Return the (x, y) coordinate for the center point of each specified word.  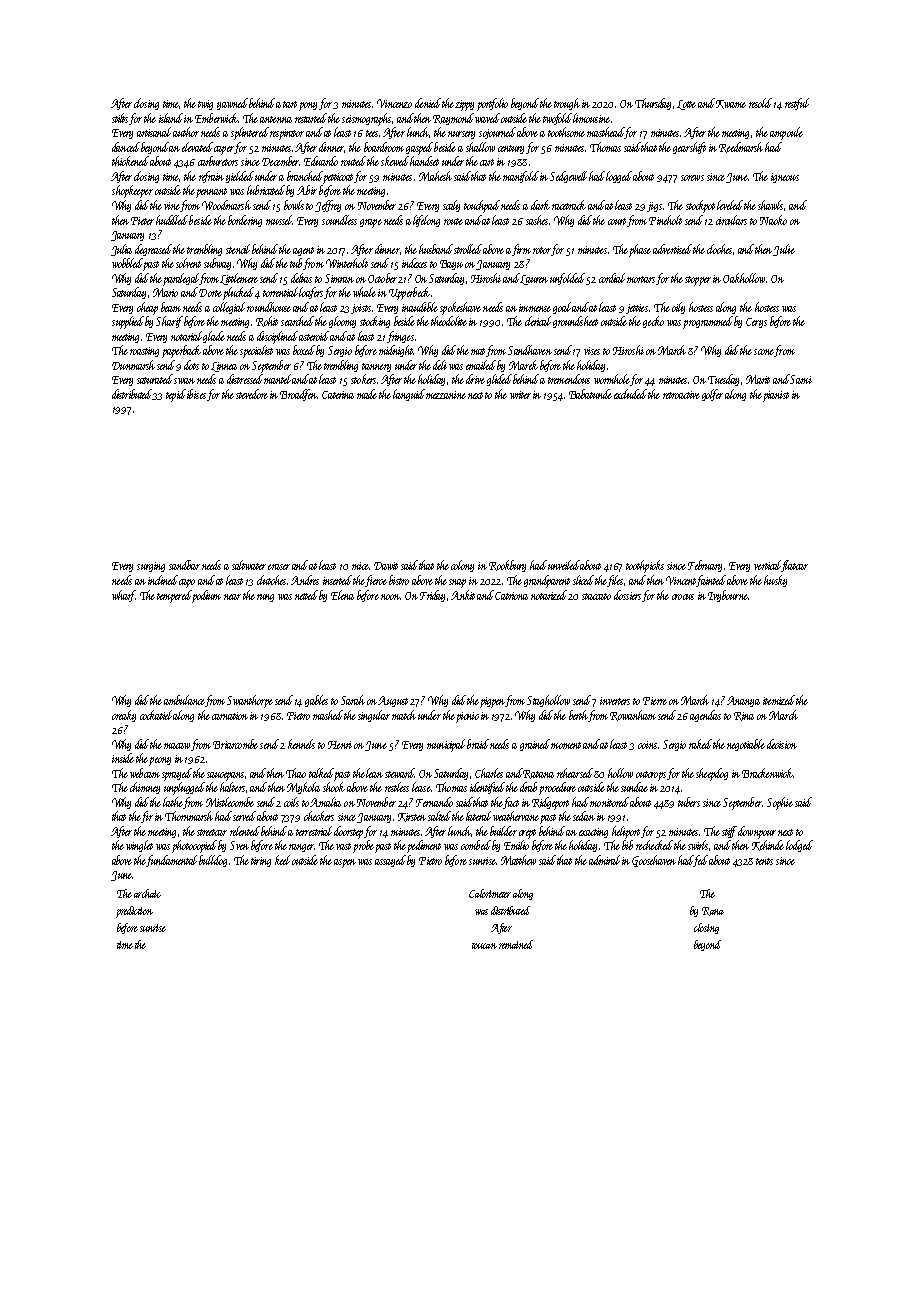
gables (316, 701)
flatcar (795, 566)
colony (462, 566)
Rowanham (633, 715)
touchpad (482, 206)
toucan (484, 946)
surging (151, 567)
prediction (134, 912)
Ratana (539, 774)
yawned (232, 104)
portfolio (492, 104)
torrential (281, 292)
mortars (641, 279)
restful (797, 104)
